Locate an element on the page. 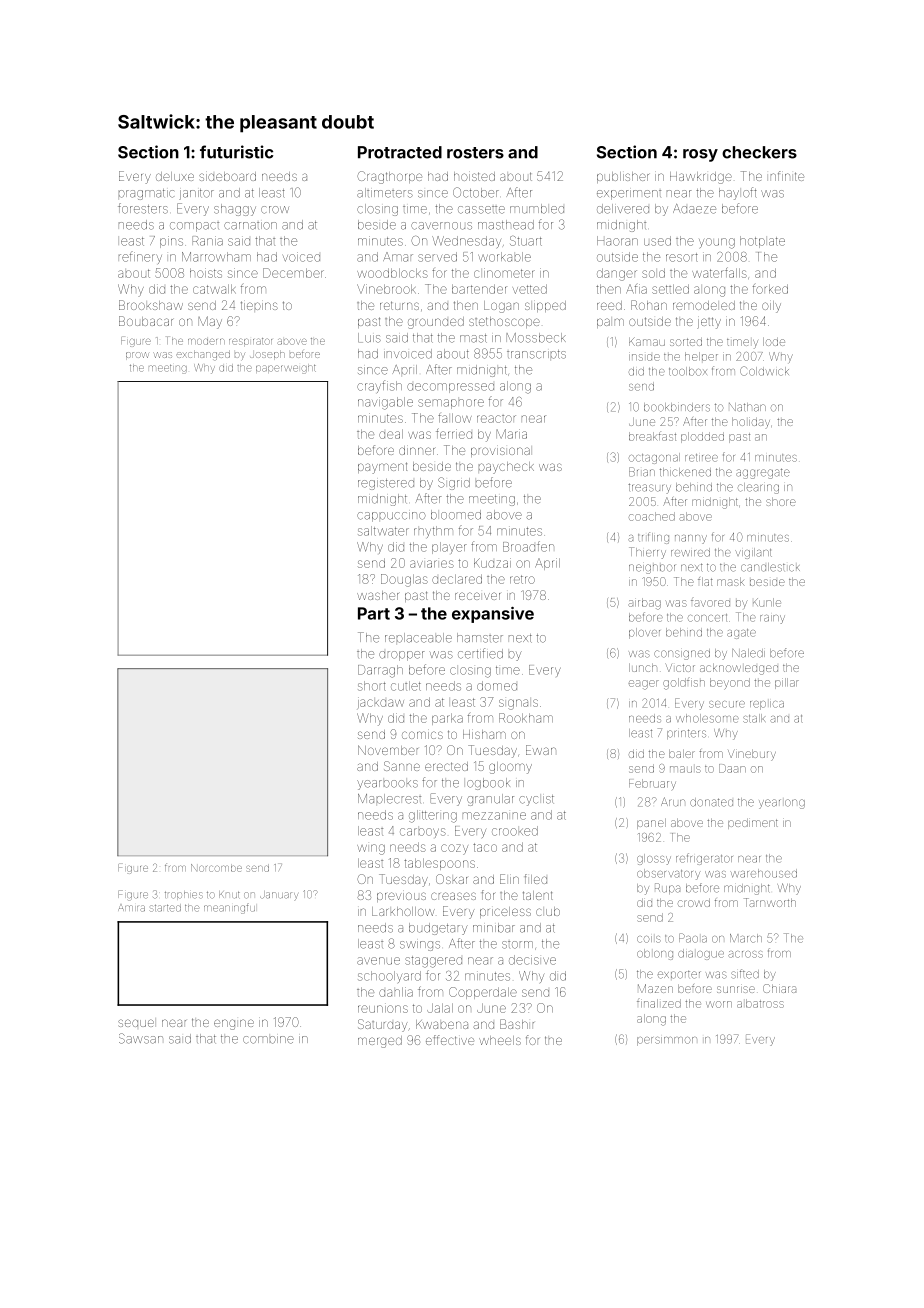 The height and width of the document is (1308, 924). futuristic is located at coordinates (236, 152).
